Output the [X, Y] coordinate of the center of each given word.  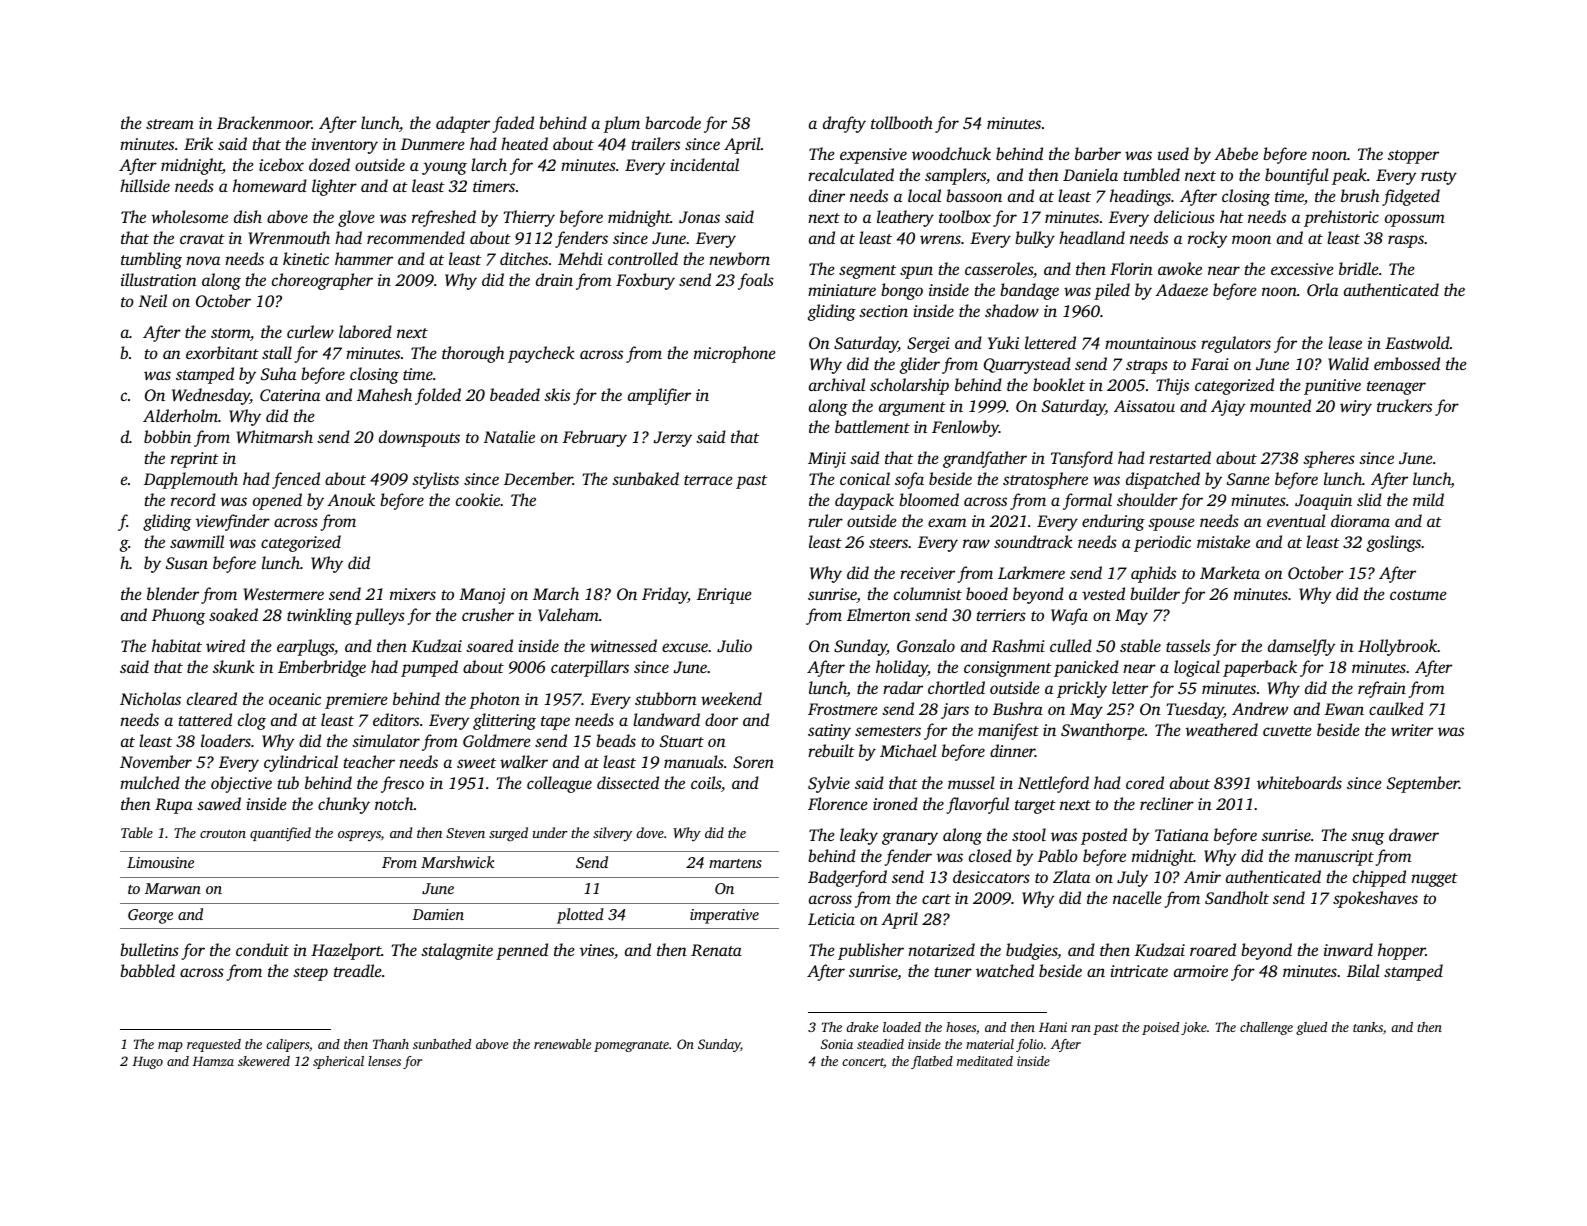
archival [837, 384]
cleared [212, 698]
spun [916, 272]
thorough [473, 354]
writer [1412, 730]
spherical [338, 1062]
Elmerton [879, 614]
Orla [1322, 289]
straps [1147, 367]
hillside [145, 185]
